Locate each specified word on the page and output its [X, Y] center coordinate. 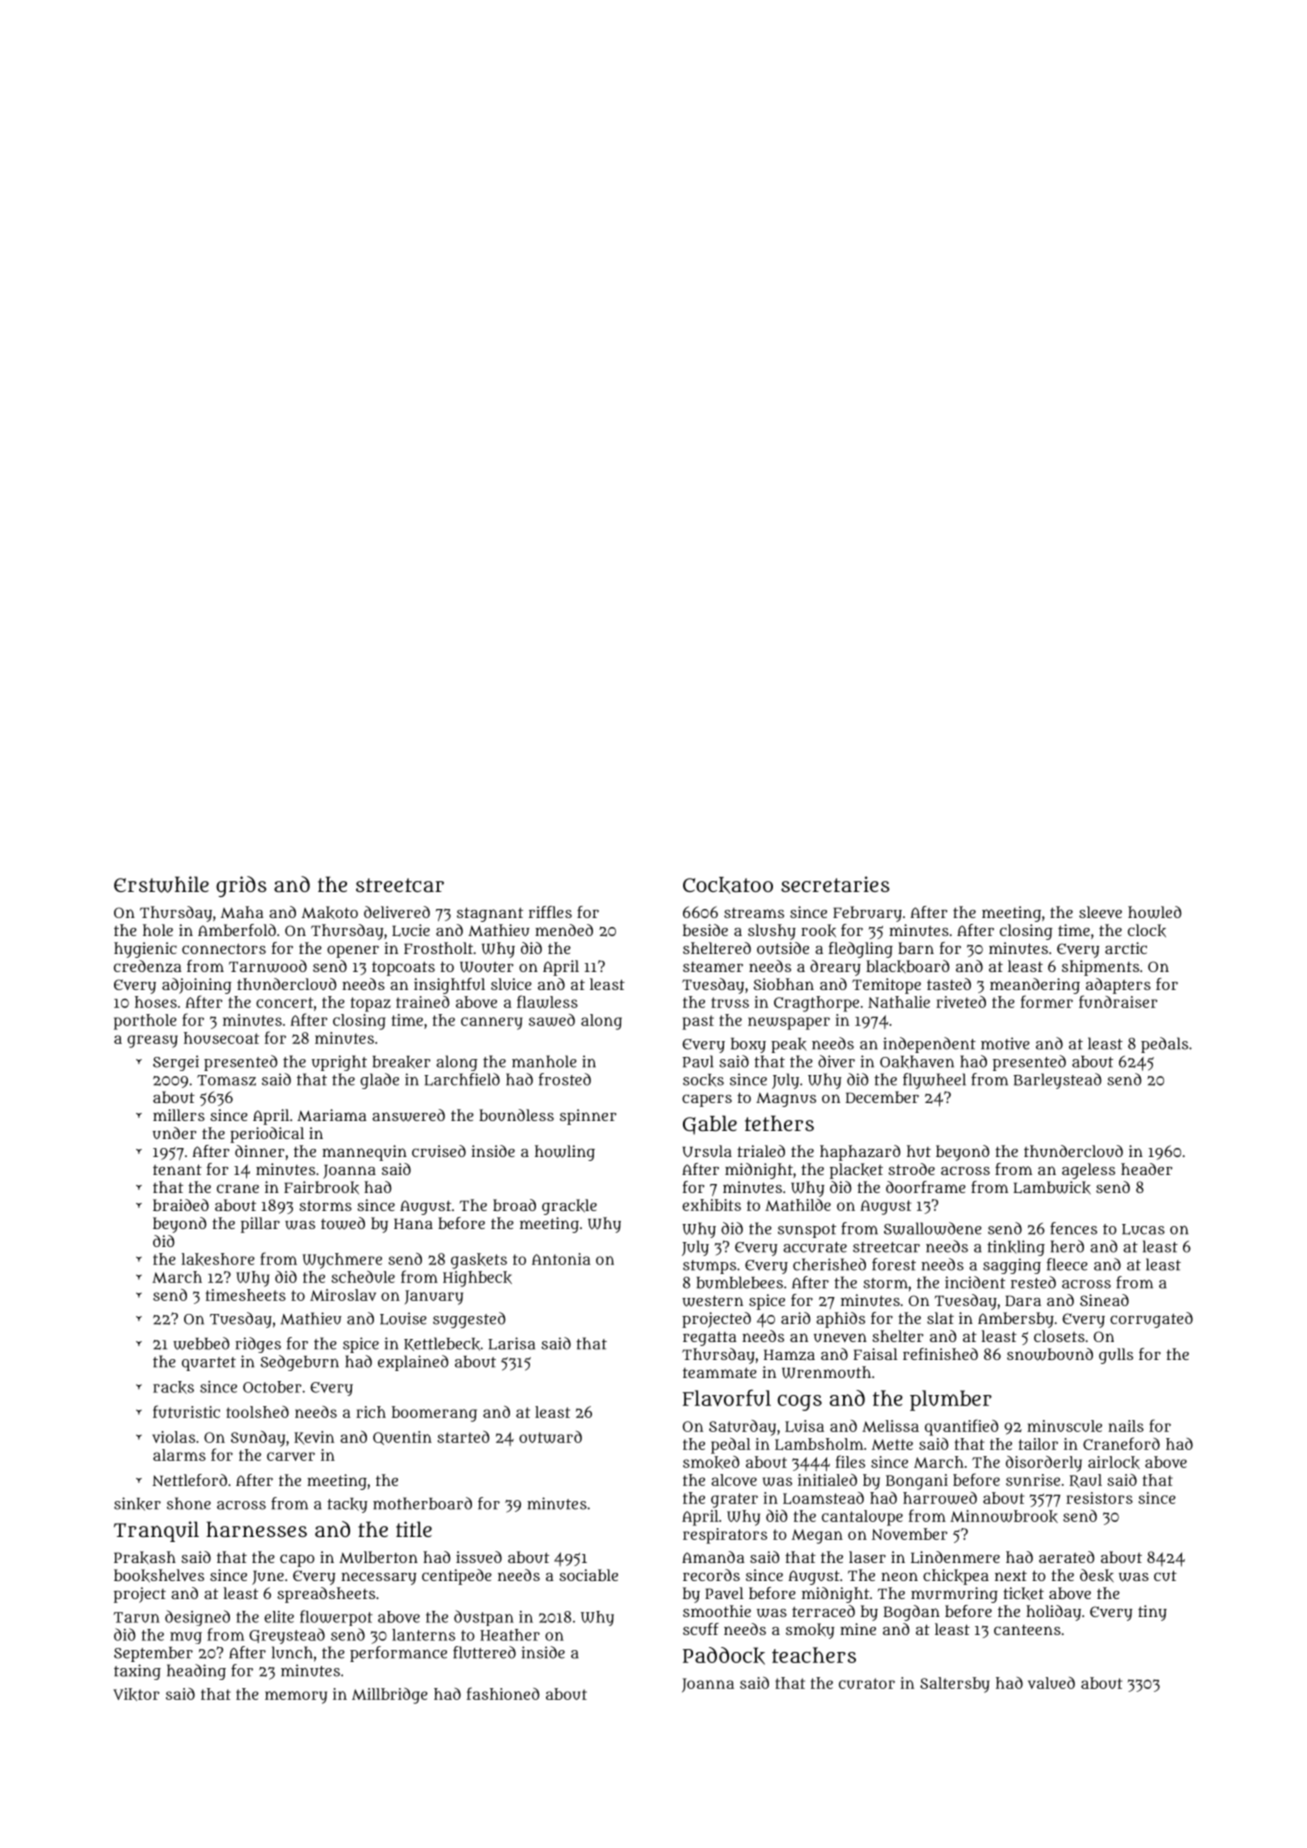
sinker [137, 1504]
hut [919, 1151]
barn [916, 948]
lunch [292, 1652]
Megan [817, 1536]
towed [343, 1223]
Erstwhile [161, 884]
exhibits [711, 1205]
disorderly [1044, 1464]
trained [422, 1002]
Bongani [917, 1482]
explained [413, 1363]
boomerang [434, 1414]
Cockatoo [728, 885]
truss [730, 1002]
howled [1154, 912]
